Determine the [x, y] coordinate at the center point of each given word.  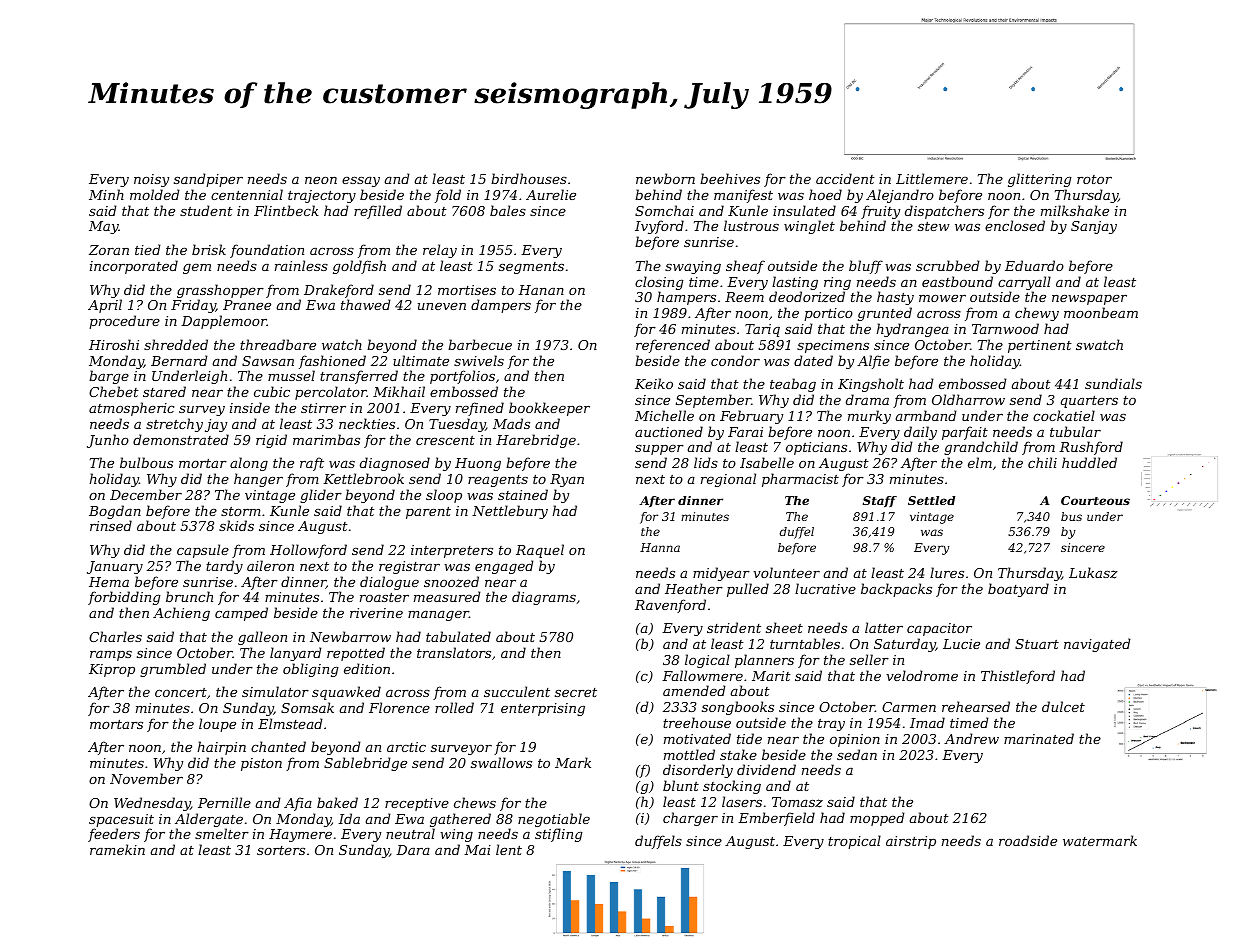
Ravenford [670, 606]
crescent [445, 440]
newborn [665, 178]
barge [109, 377]
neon [321, 180]
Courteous [1095, 500]
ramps [111, 656]
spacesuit [121, 820]
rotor [1094, 179]
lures [947, 572]
